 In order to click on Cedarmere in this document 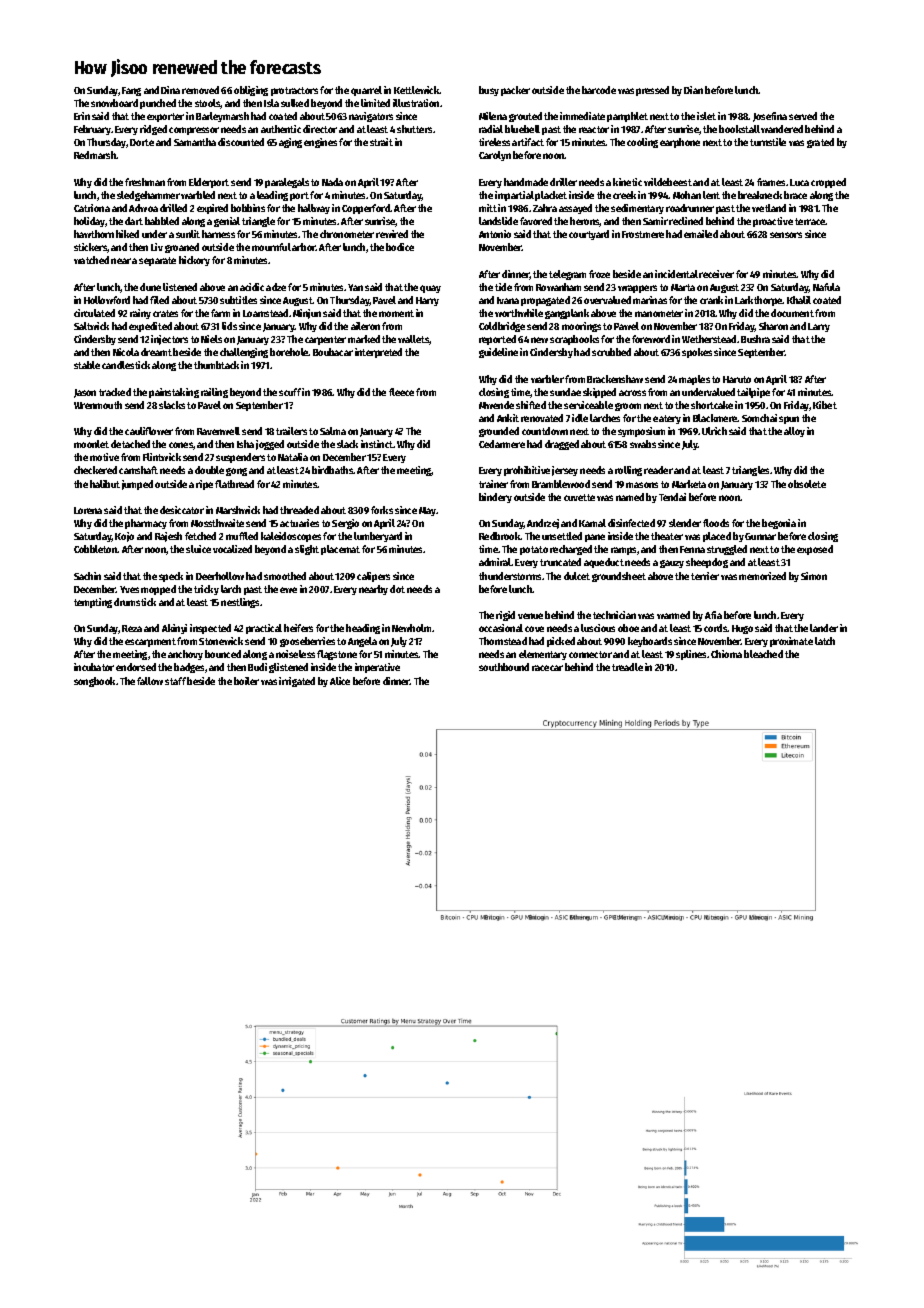, I will do `click(502, 444)`.
